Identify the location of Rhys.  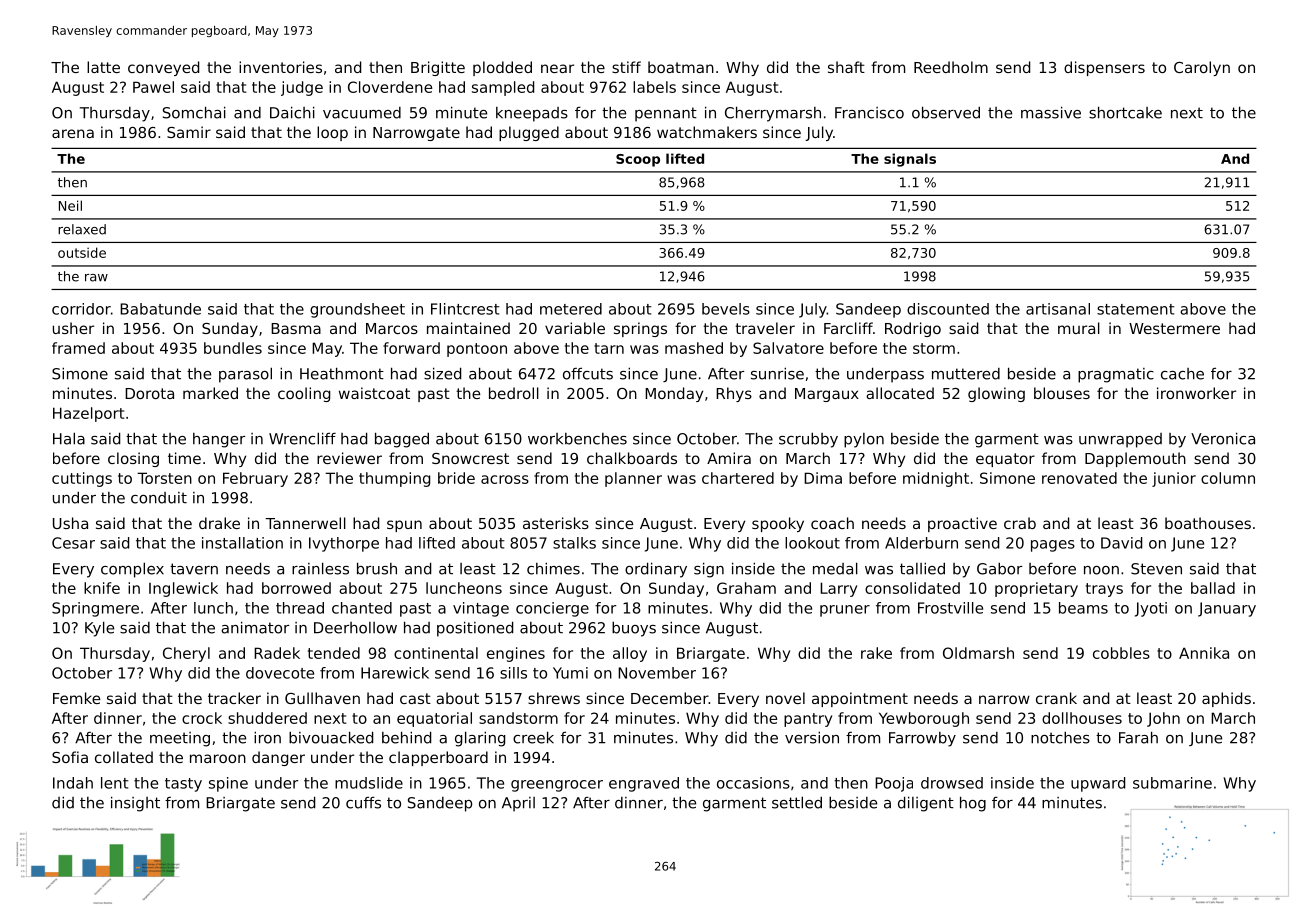
(734, 394).
